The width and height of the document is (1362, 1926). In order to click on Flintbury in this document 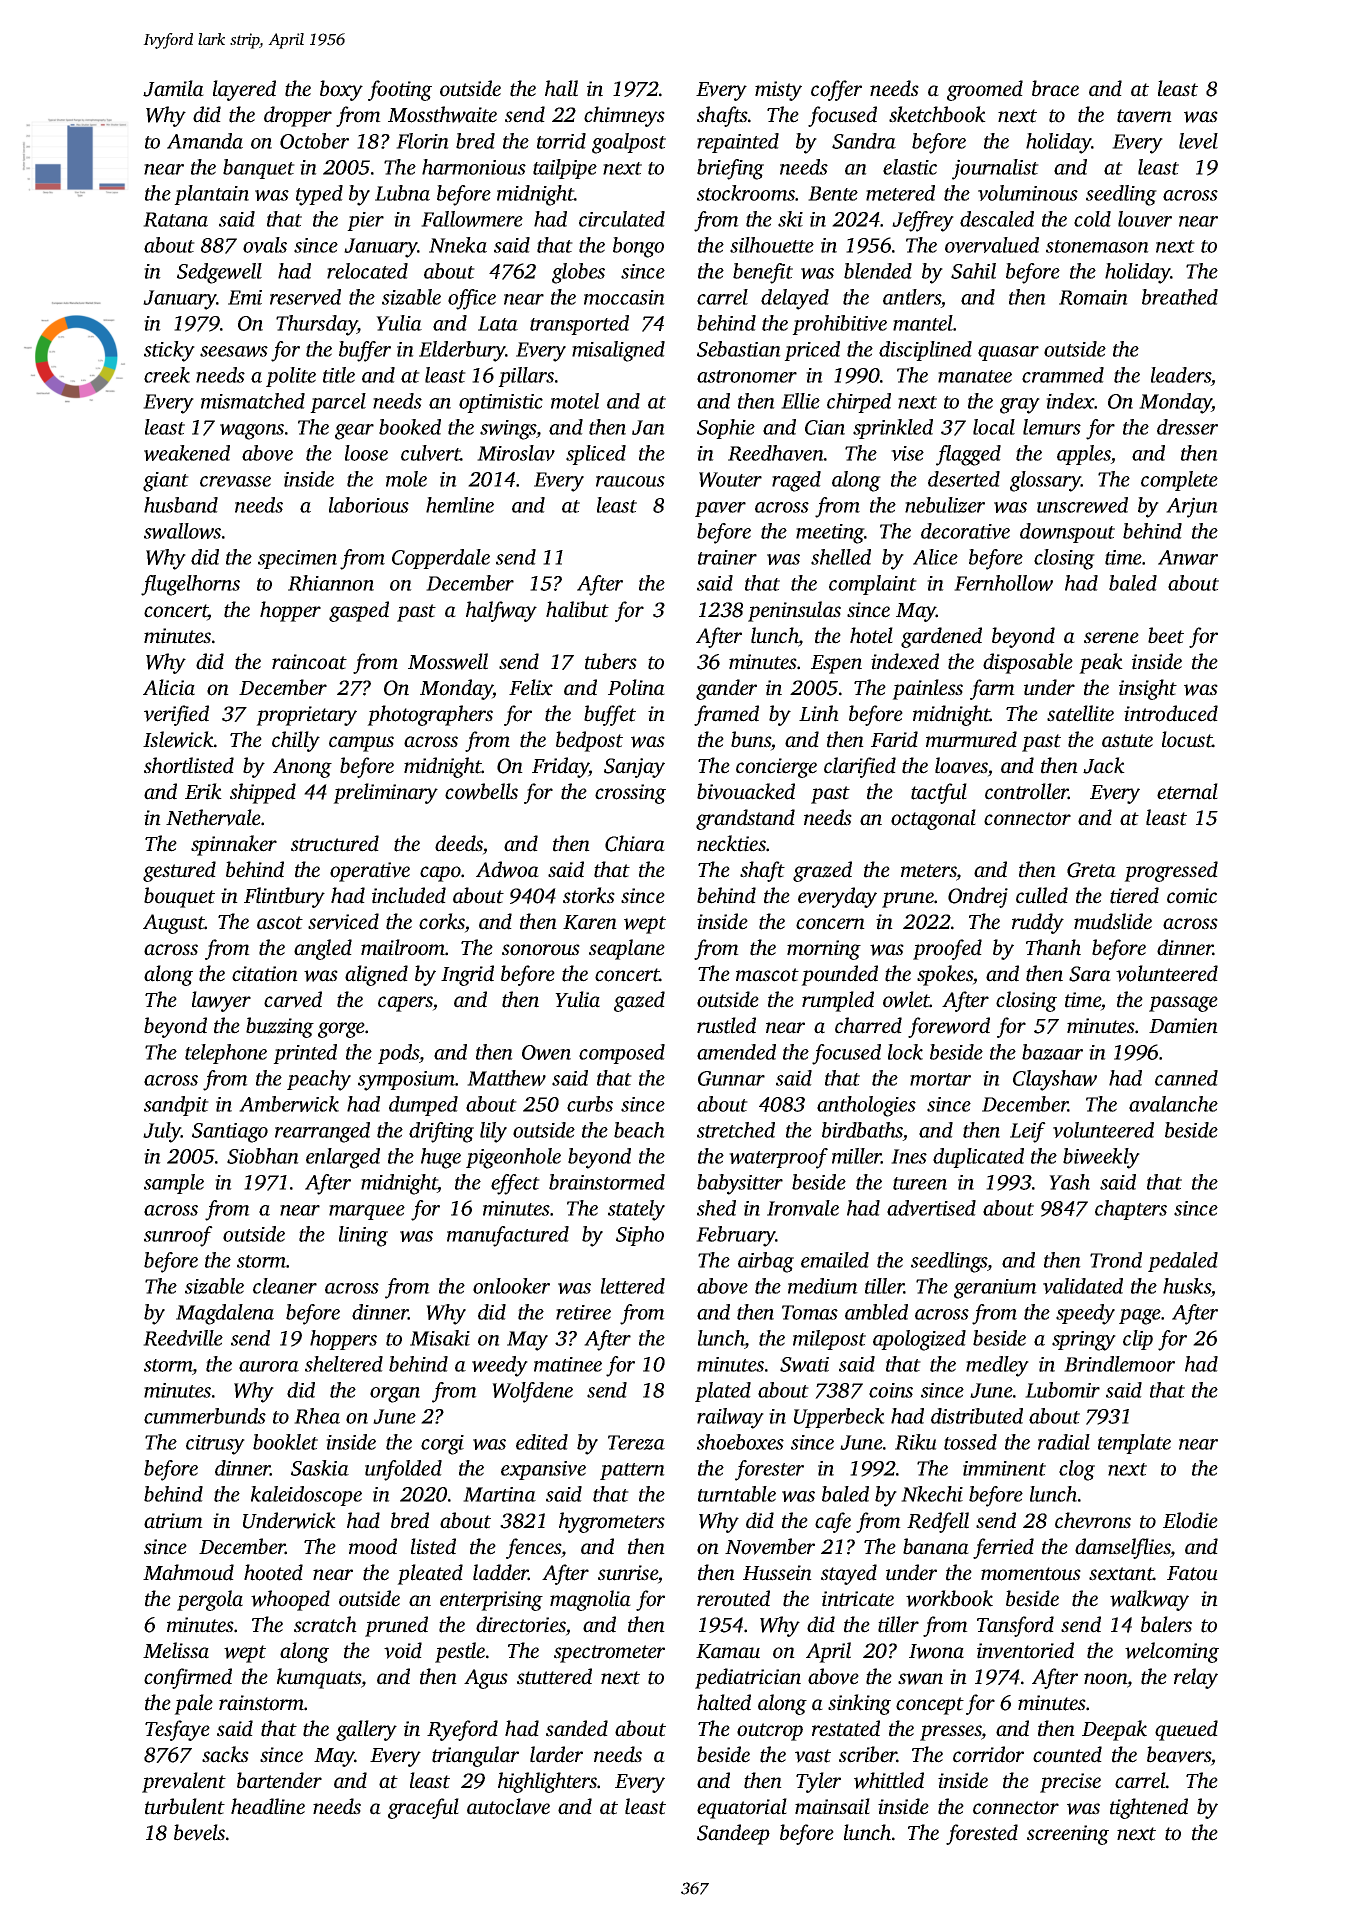, I will do `click(284, 897)`.
